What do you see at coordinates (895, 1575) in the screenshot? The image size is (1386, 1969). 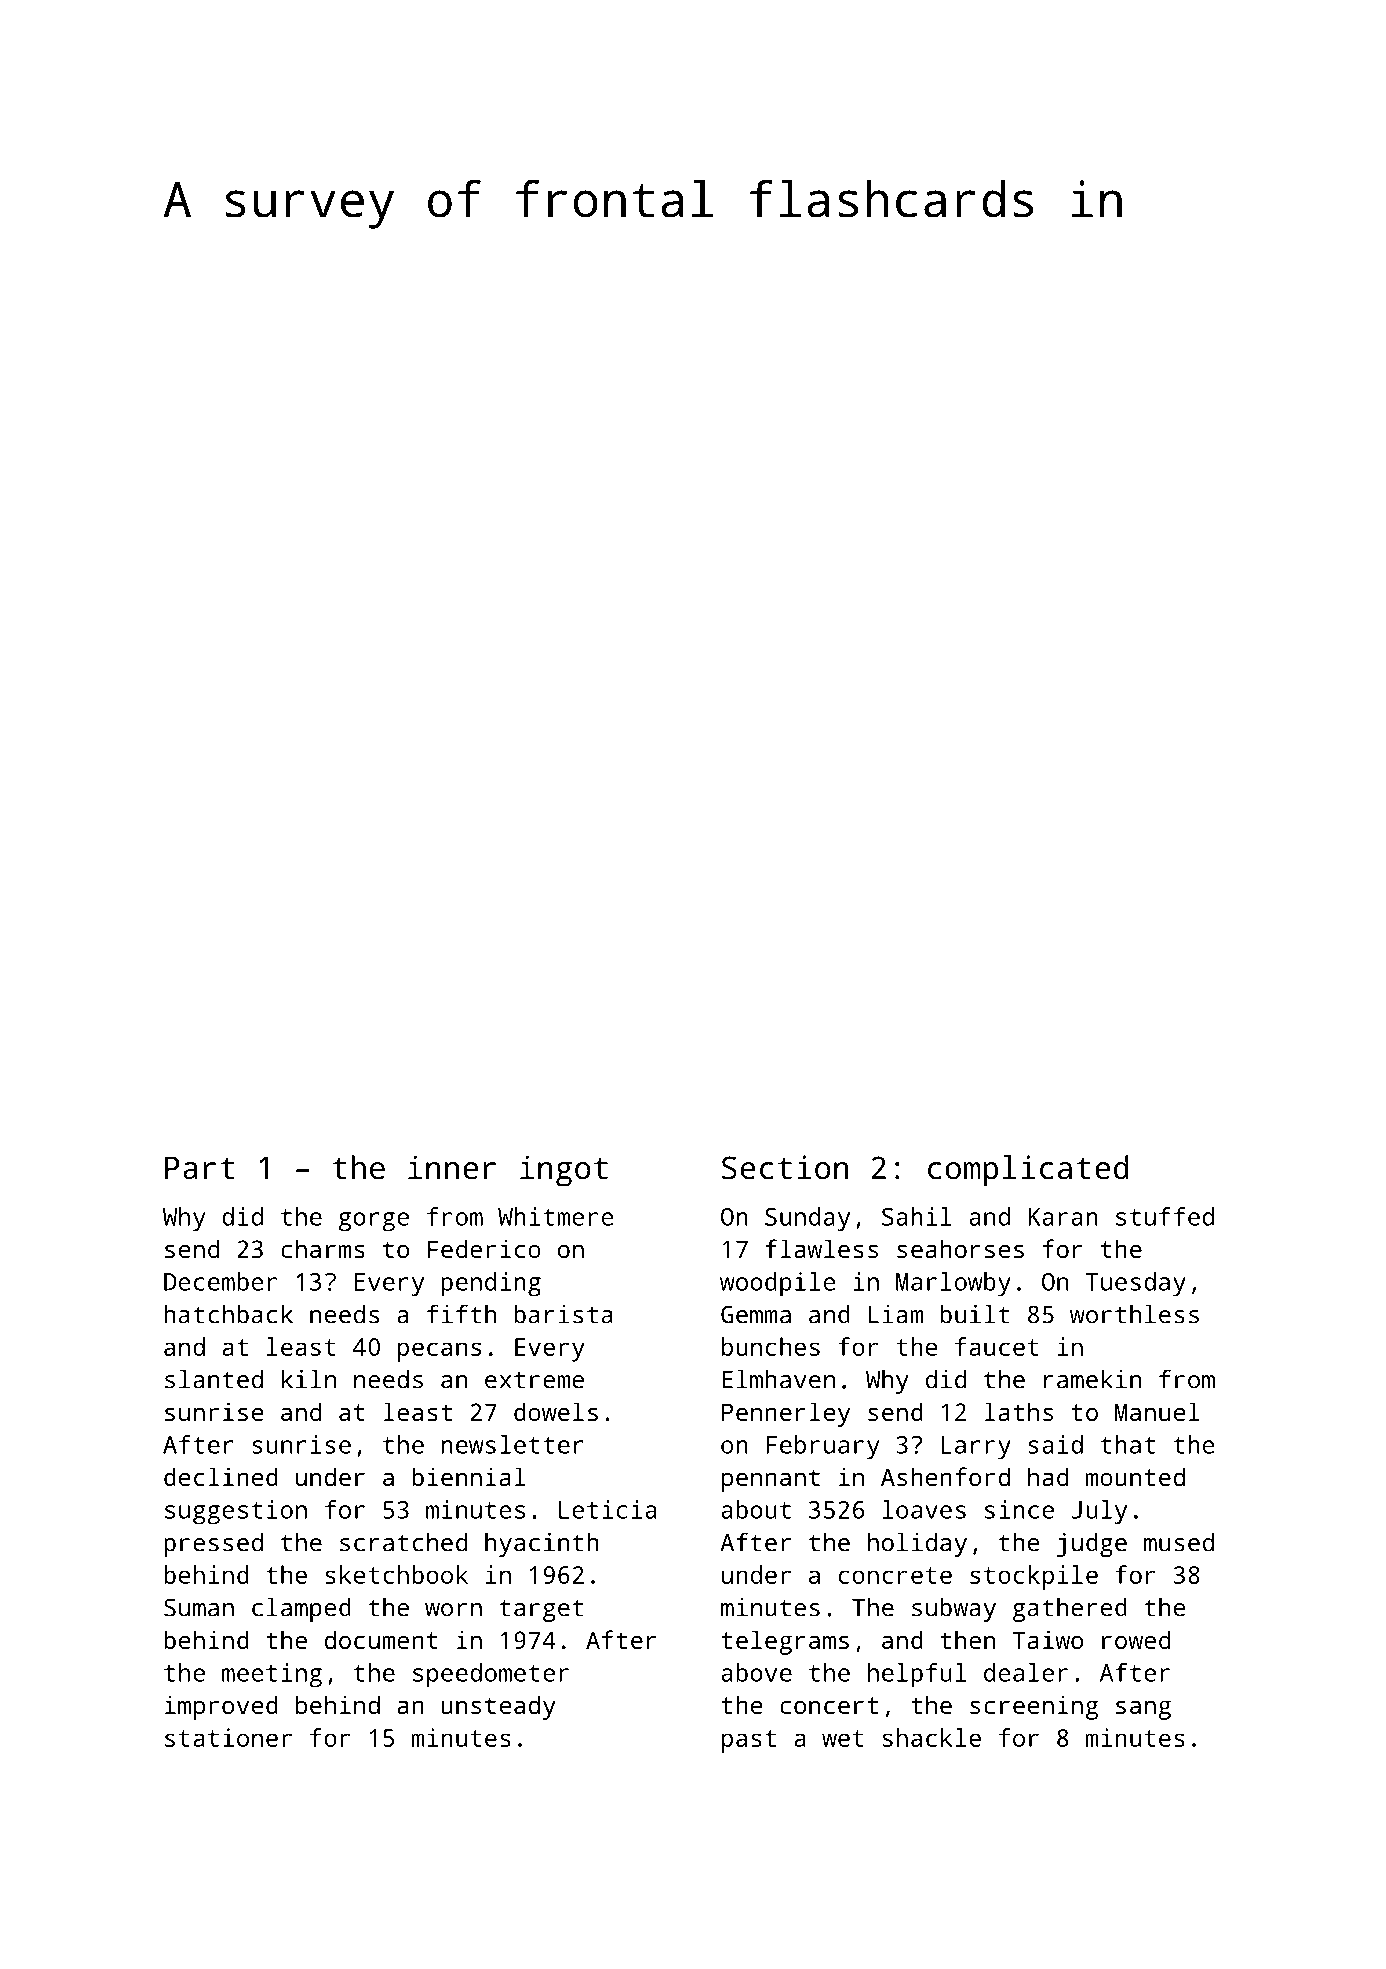 I see `concrete` at bounding box center [895, 1575].
